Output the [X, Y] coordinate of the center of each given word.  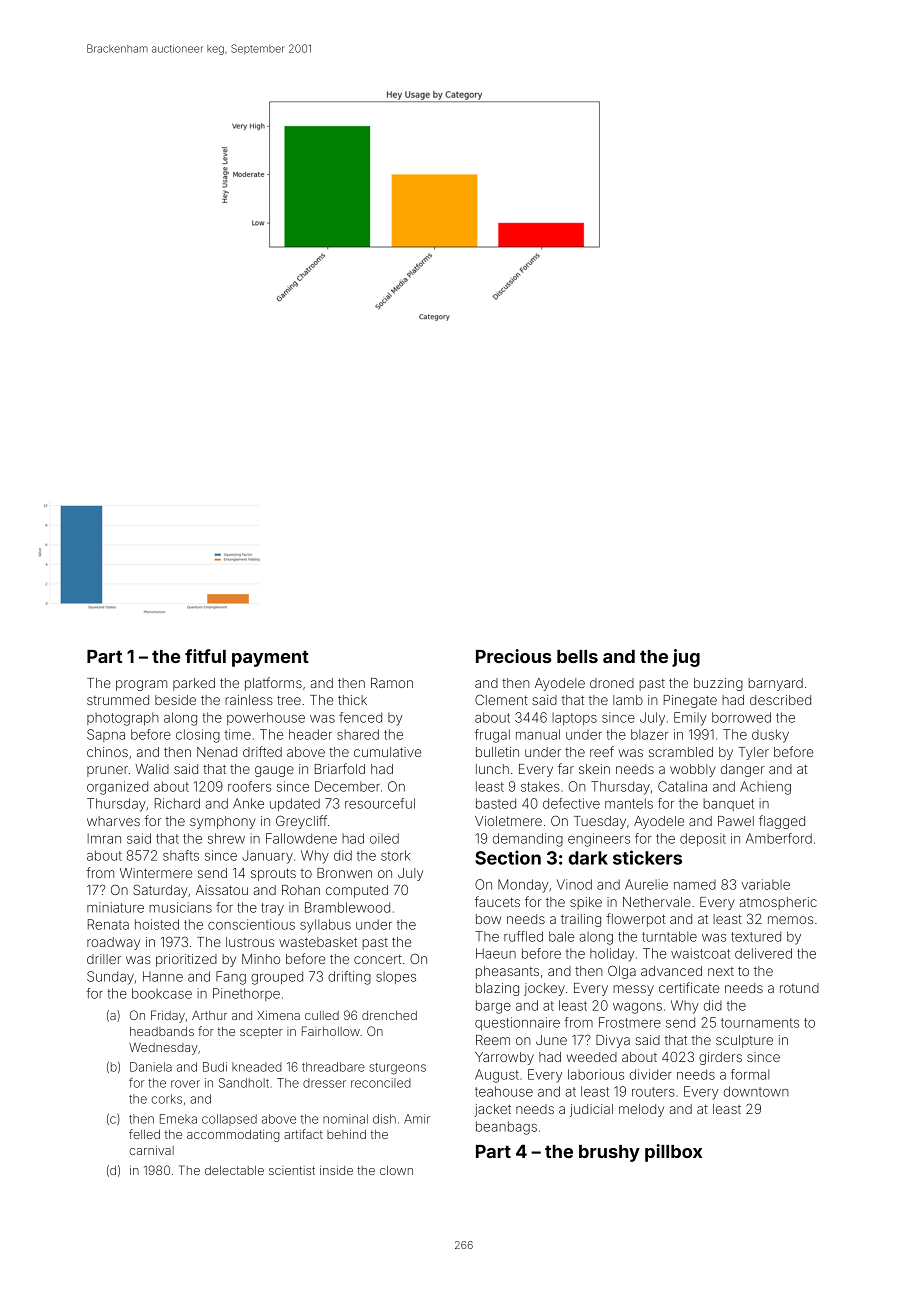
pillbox [673, 1153]
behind [346, 1134]
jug [686, 658]
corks [167, 1099]
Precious [514, 656]
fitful [205, 656]
